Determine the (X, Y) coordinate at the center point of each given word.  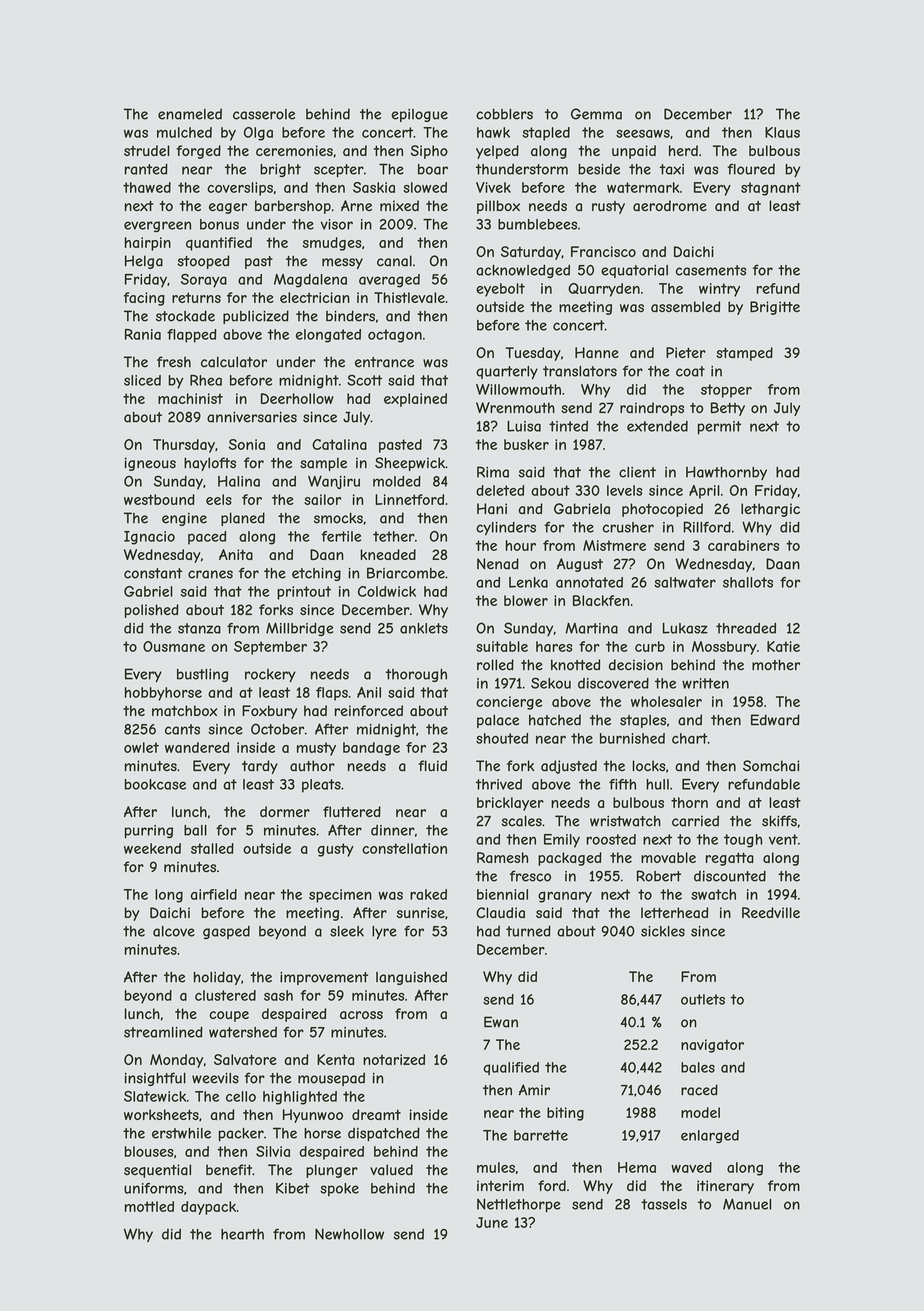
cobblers (504, 114)
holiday (217, 978)
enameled (190, 114)
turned (528, 931)
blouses (149, 1151)
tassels (664, 1204)
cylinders (506, 529)
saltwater (685, 582)
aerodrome (670, 205)
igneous (150, 464)
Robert (659, 876)
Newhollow (349, 1234)
